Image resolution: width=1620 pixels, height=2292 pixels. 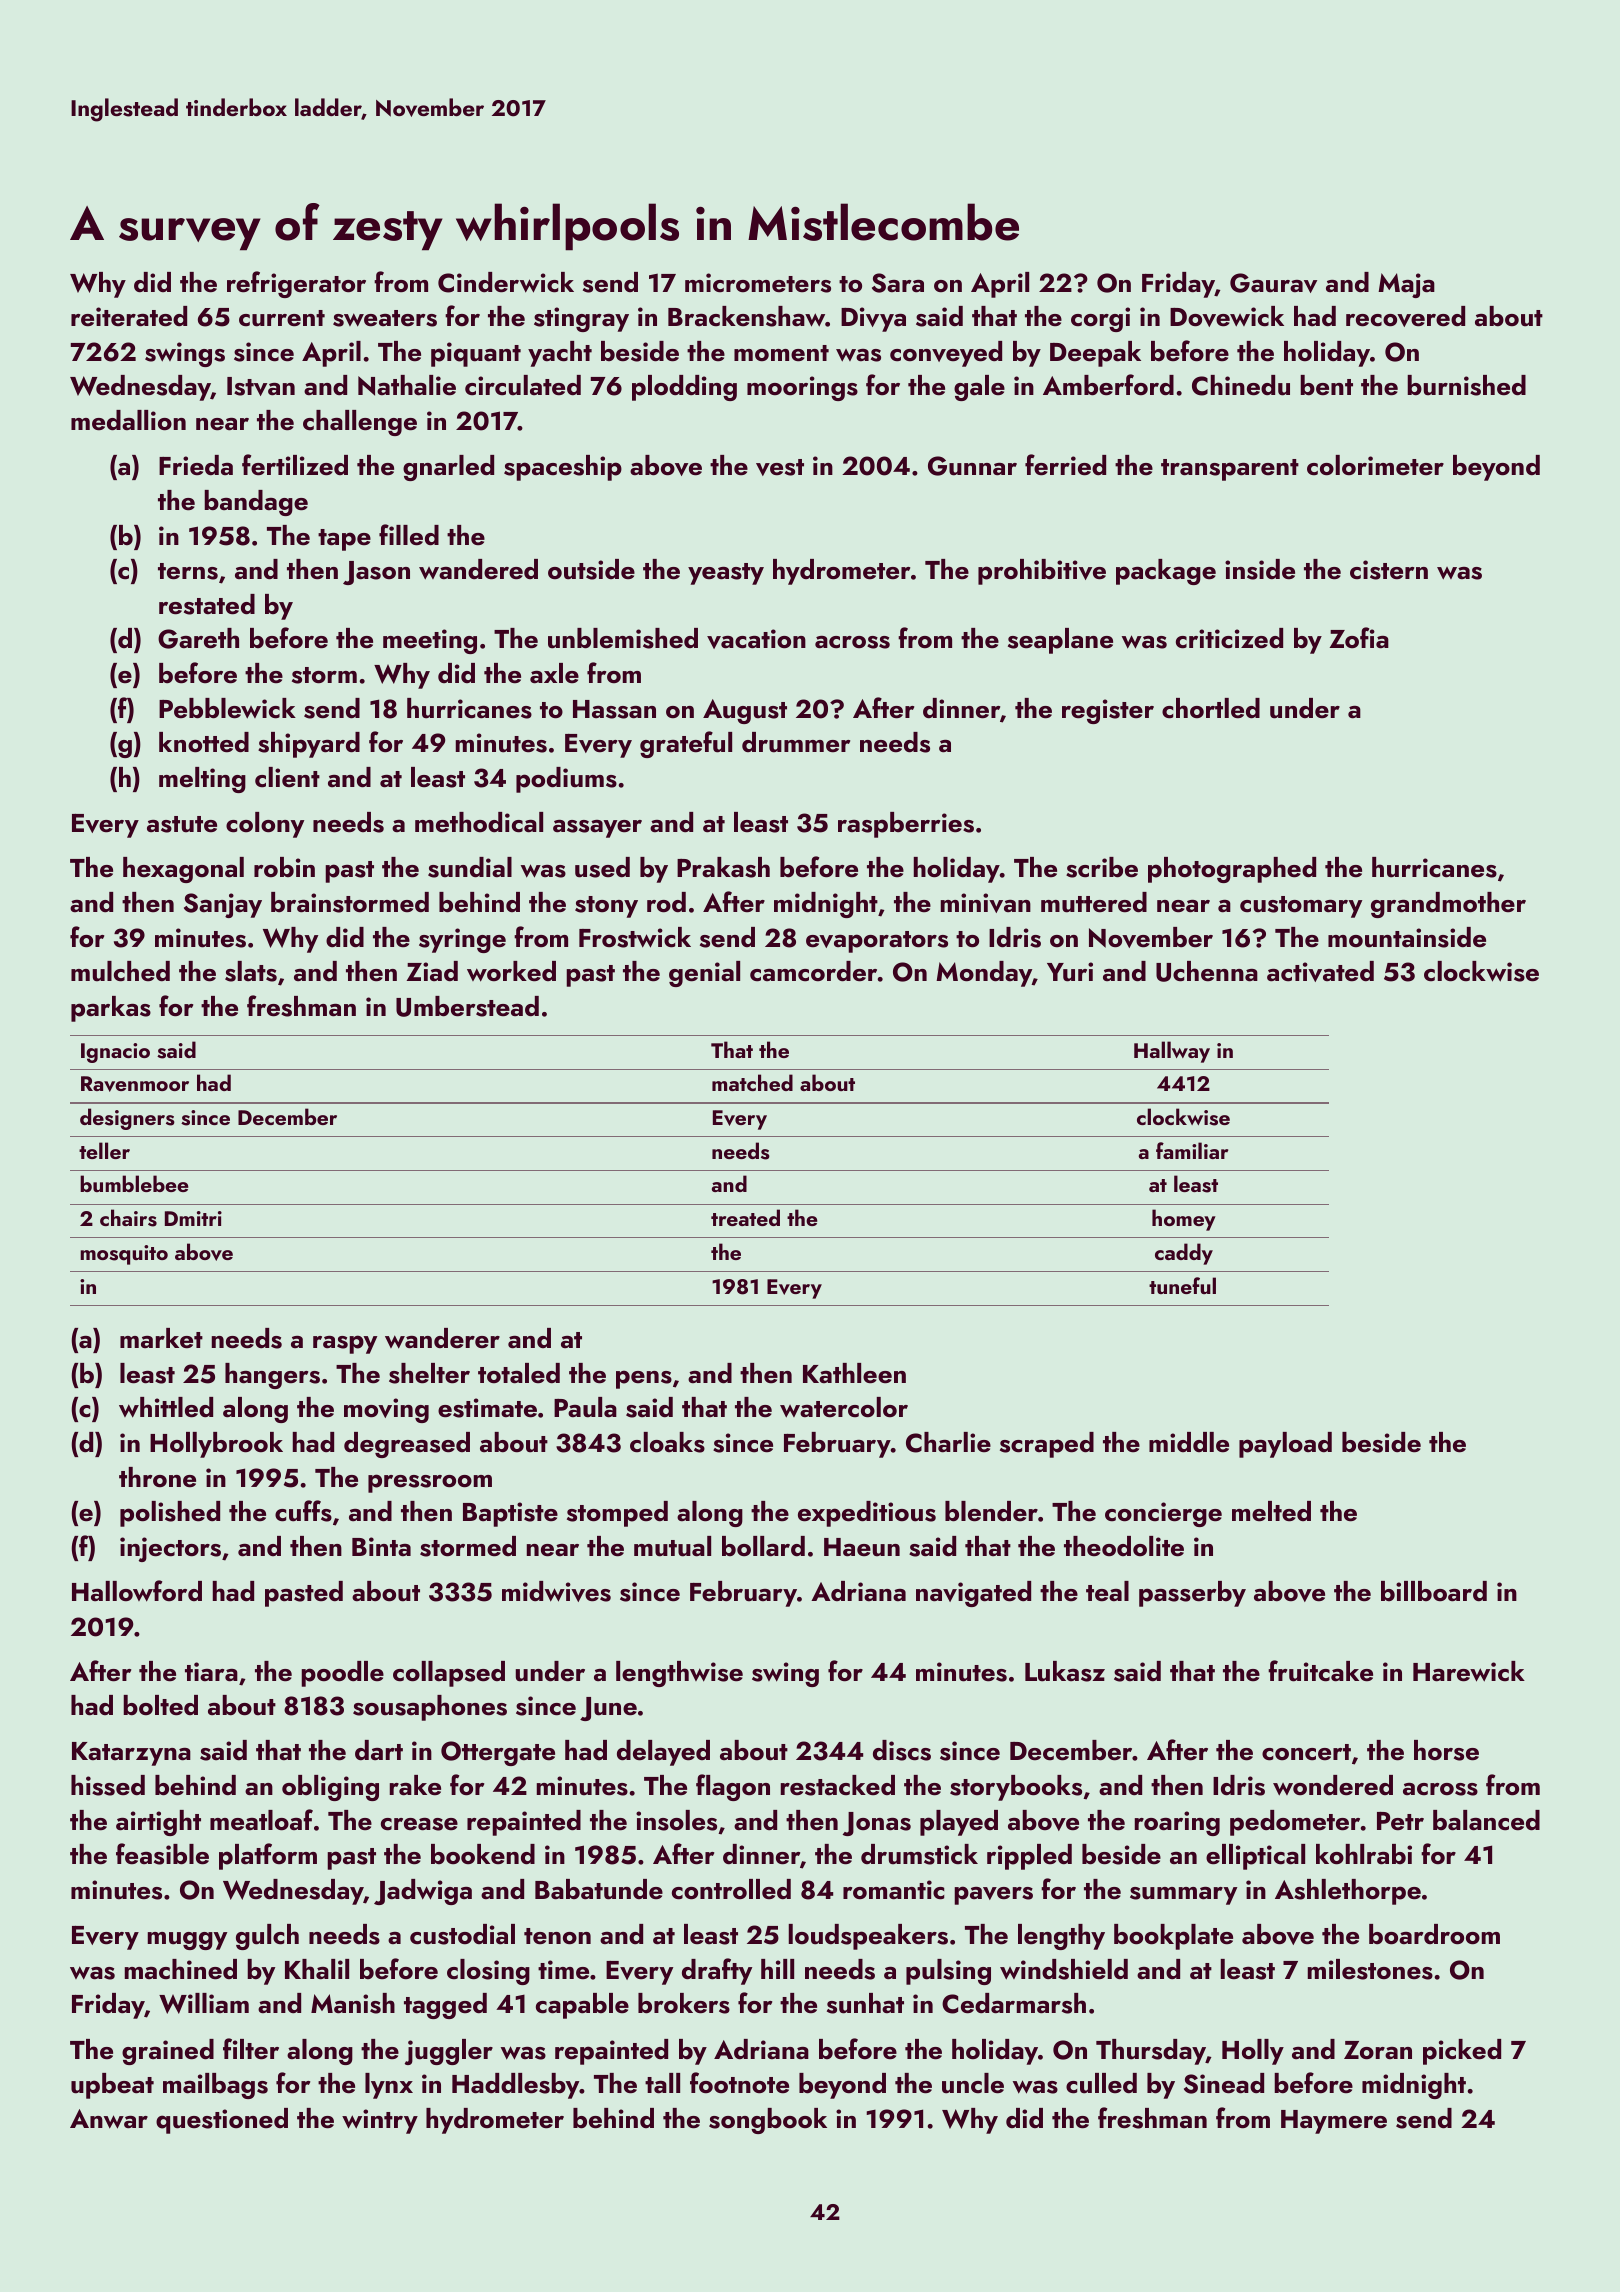 What do you see at coordinates (1406, 285) in the page?
I see `Maja` at bounding box center [1406, 285].
